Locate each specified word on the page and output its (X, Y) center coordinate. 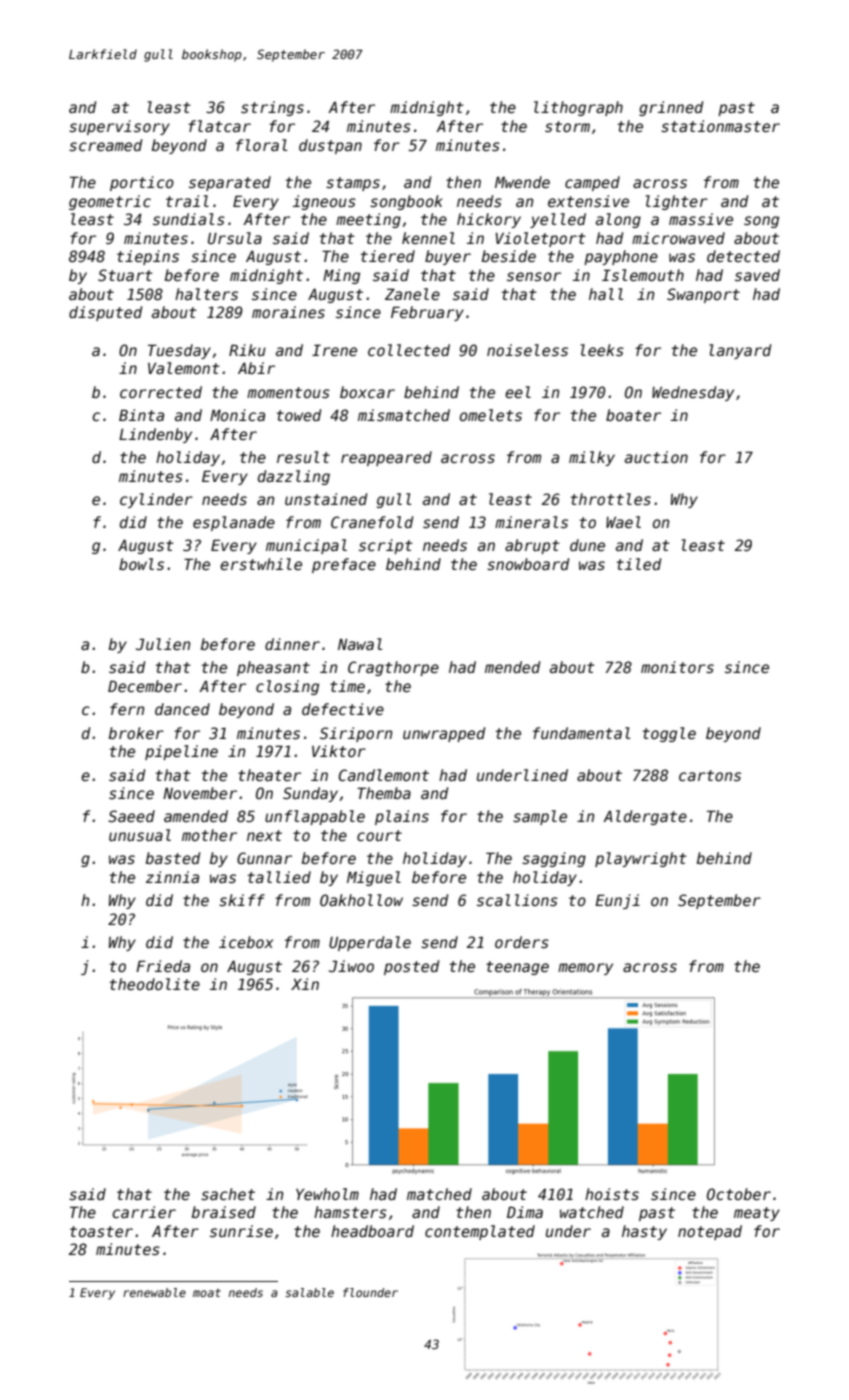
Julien (163, 644)
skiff (242, 900)
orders (522, 942)
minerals (531, 522)
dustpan (330, 146)
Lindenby (155, 435)
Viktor (339, 751)
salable (309, 1292)
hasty (644, 1232)
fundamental (581, 733)
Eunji (617, 901)
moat (207, 1293)
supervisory (119, 127)
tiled (639, 564)
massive (701, 219)
